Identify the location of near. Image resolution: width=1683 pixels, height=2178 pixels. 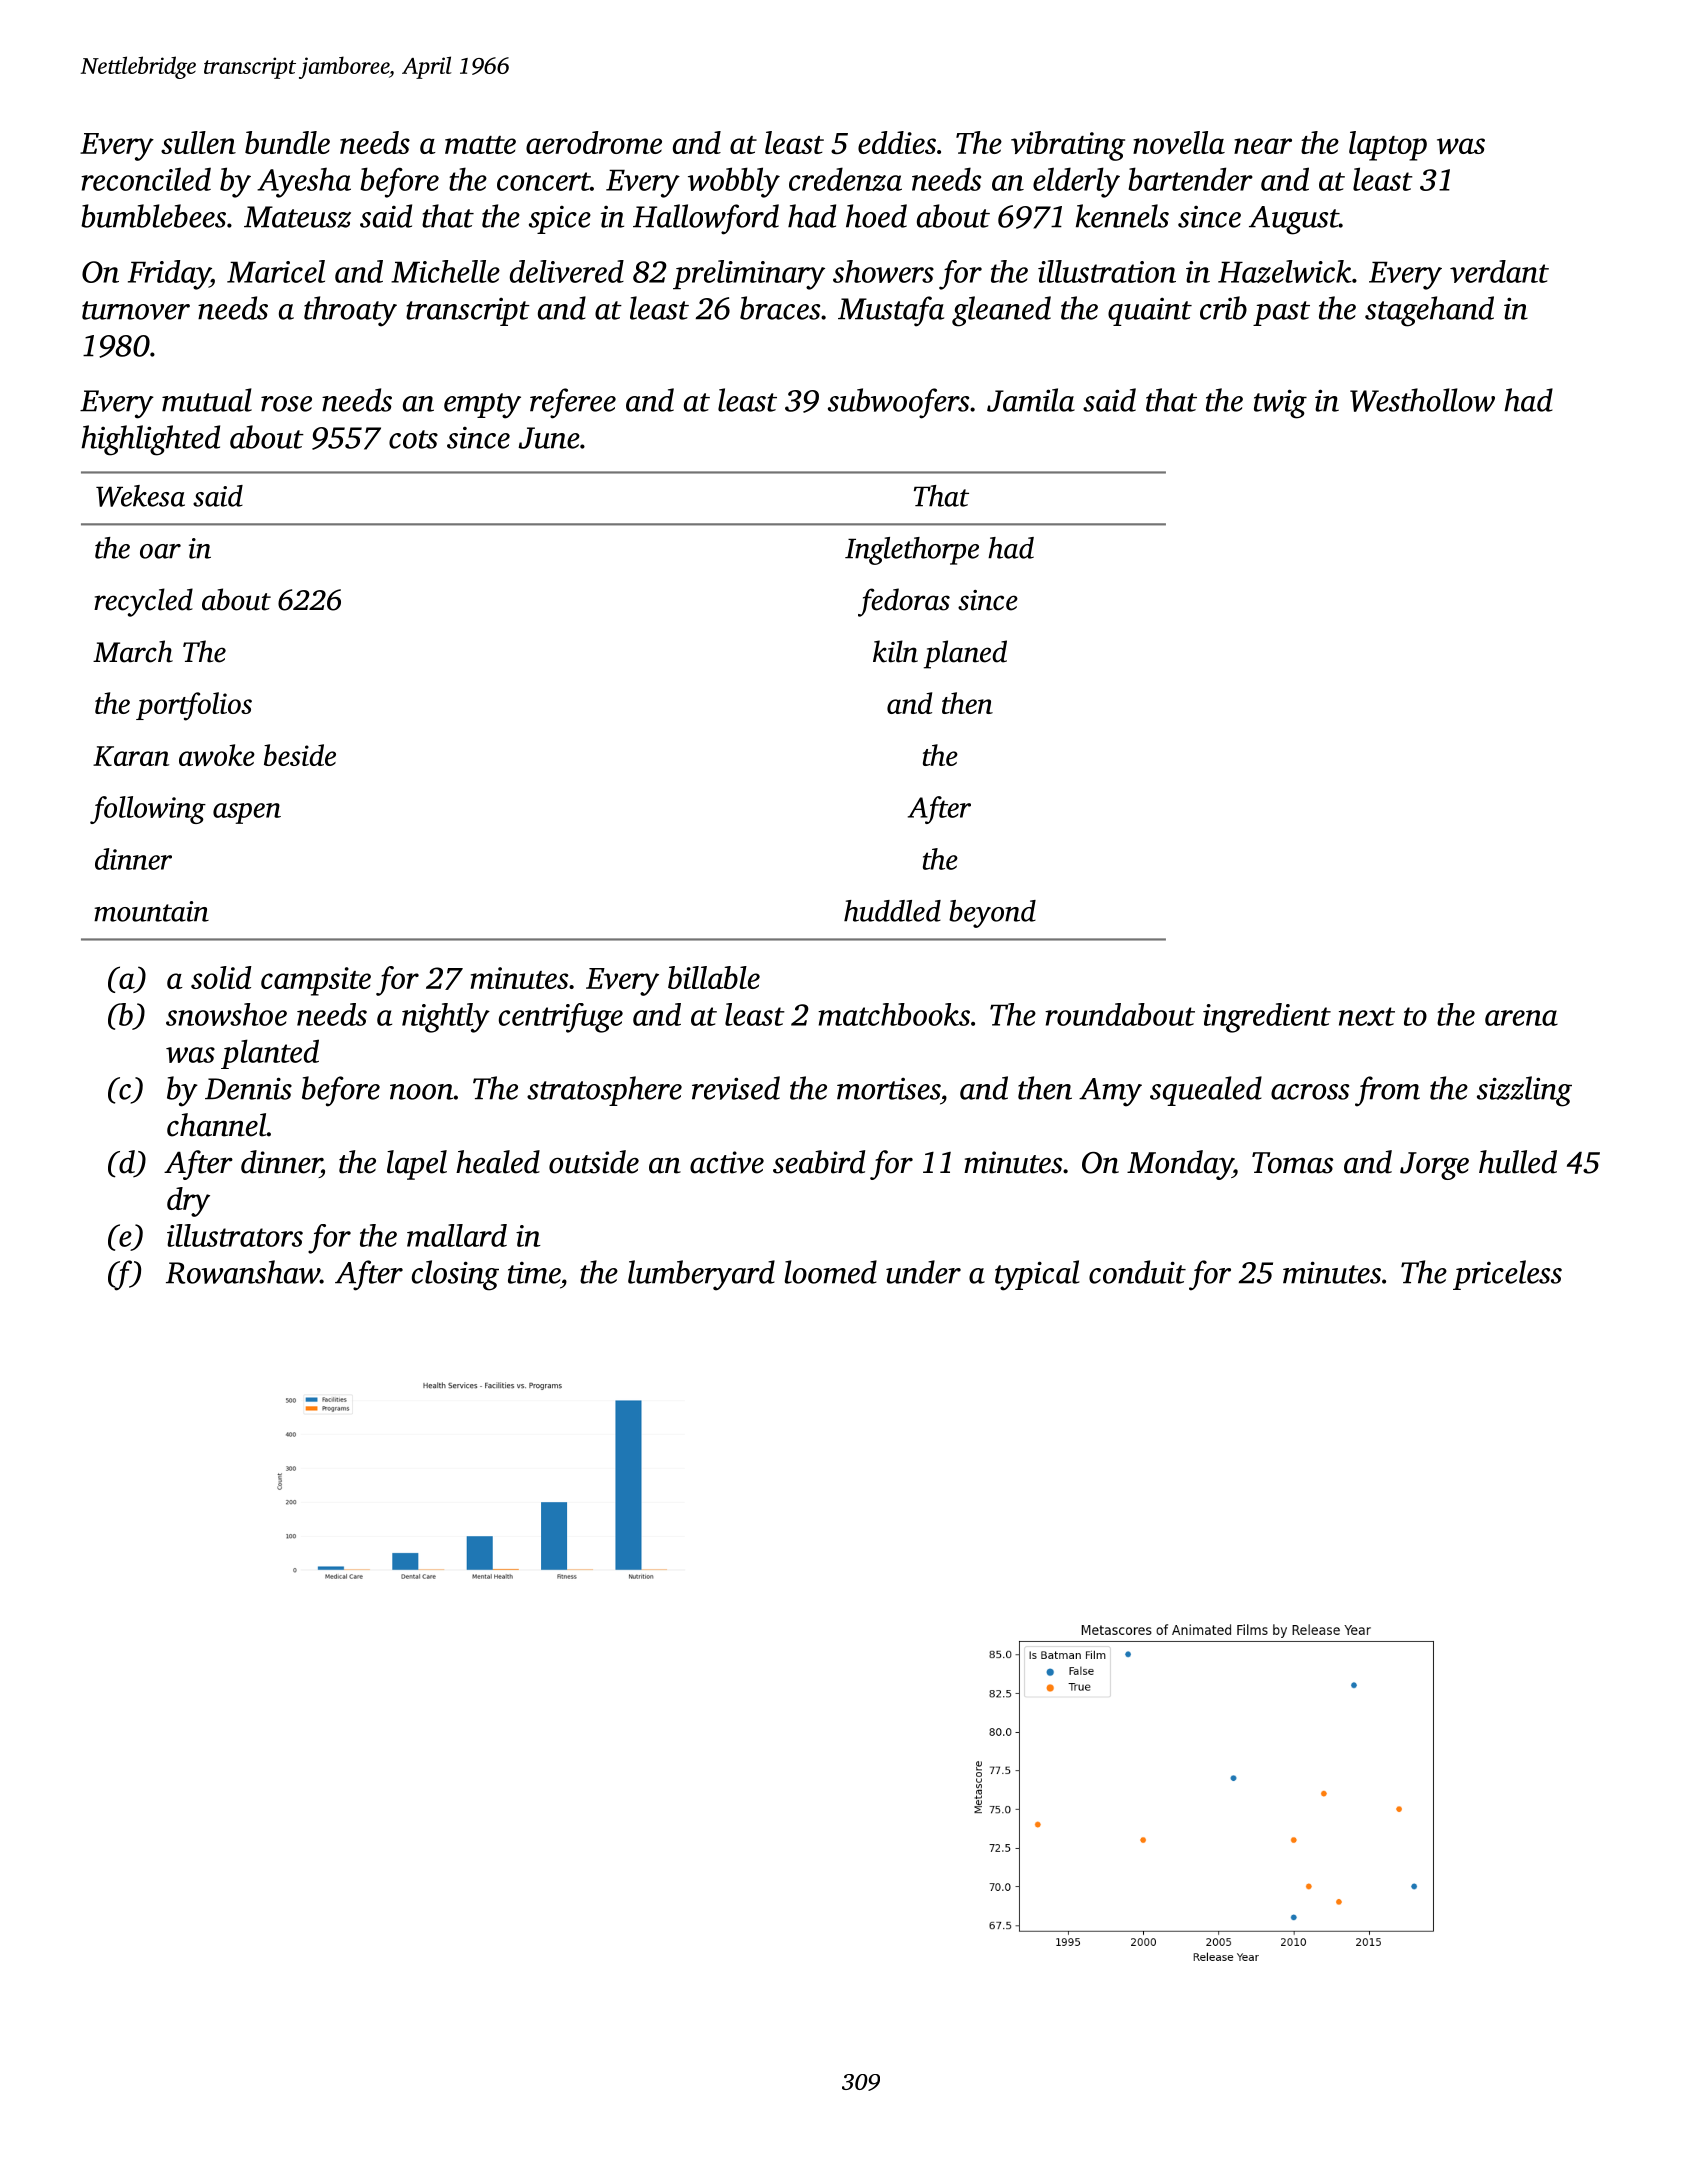
(1263, 146).
